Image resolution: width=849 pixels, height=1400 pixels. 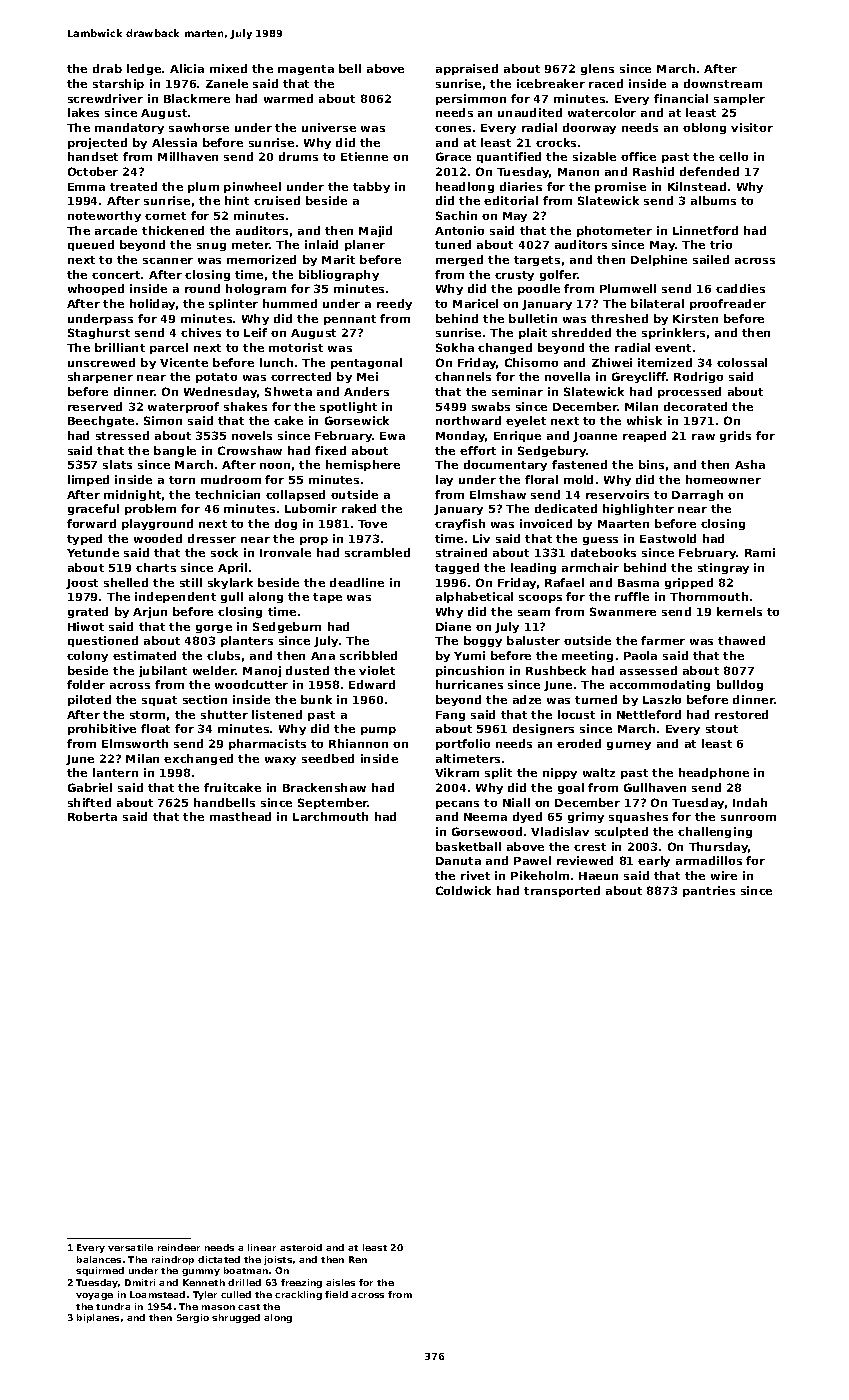 What do you see at coordinates (358, 1259) in the screenshot?
I see `Ren` at bounding box center [358, 1259].
